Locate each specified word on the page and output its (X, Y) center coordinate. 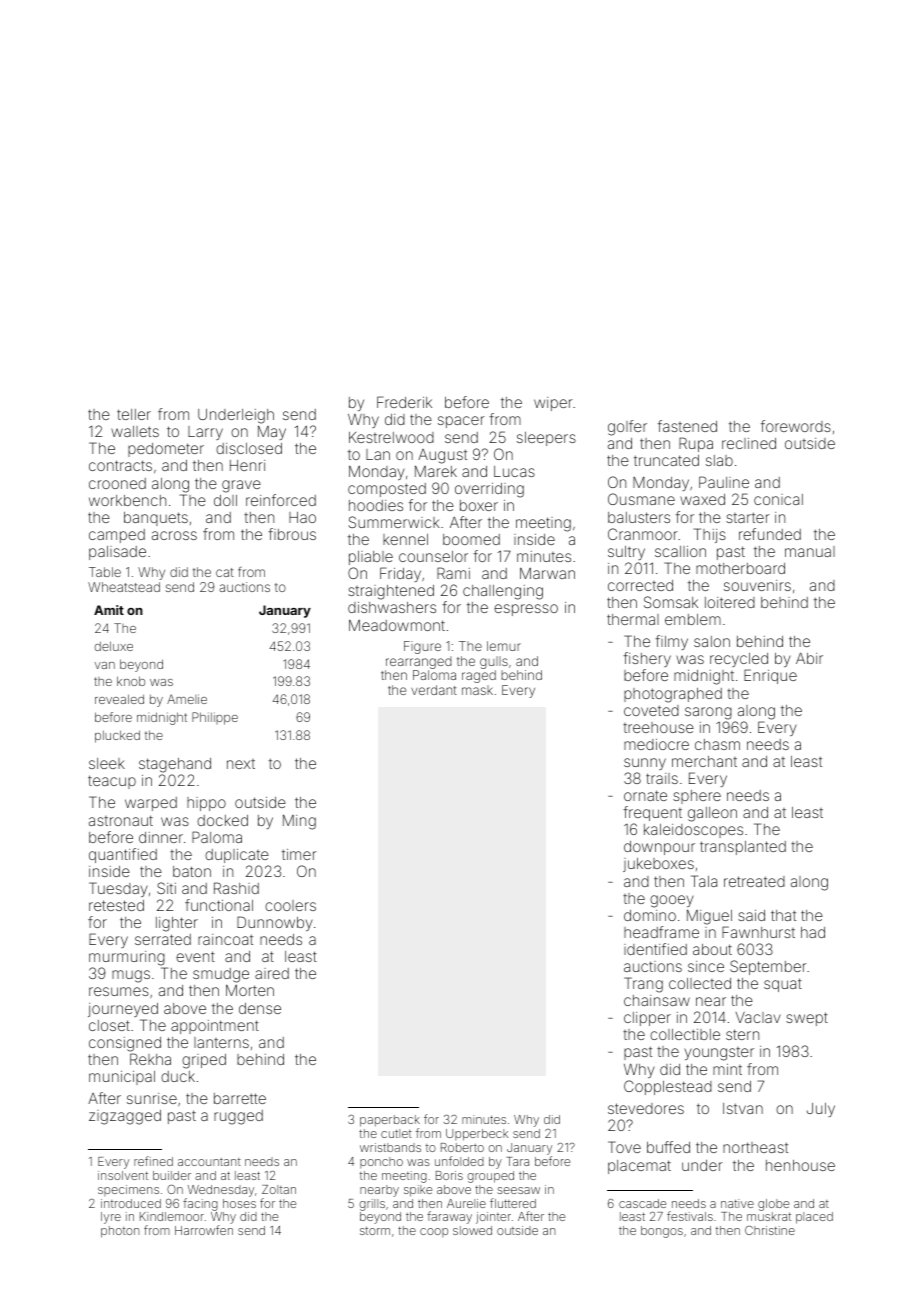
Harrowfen (204, 1230)
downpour (659, 848)
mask (477, 690)
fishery (647, 659)
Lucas (514, 471)
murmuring (127, 958)
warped (151, 804)
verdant (434, 690)
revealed (119, 699)
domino (650, 915)
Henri (247, 465)
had (813, 932)
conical (778, 499)
